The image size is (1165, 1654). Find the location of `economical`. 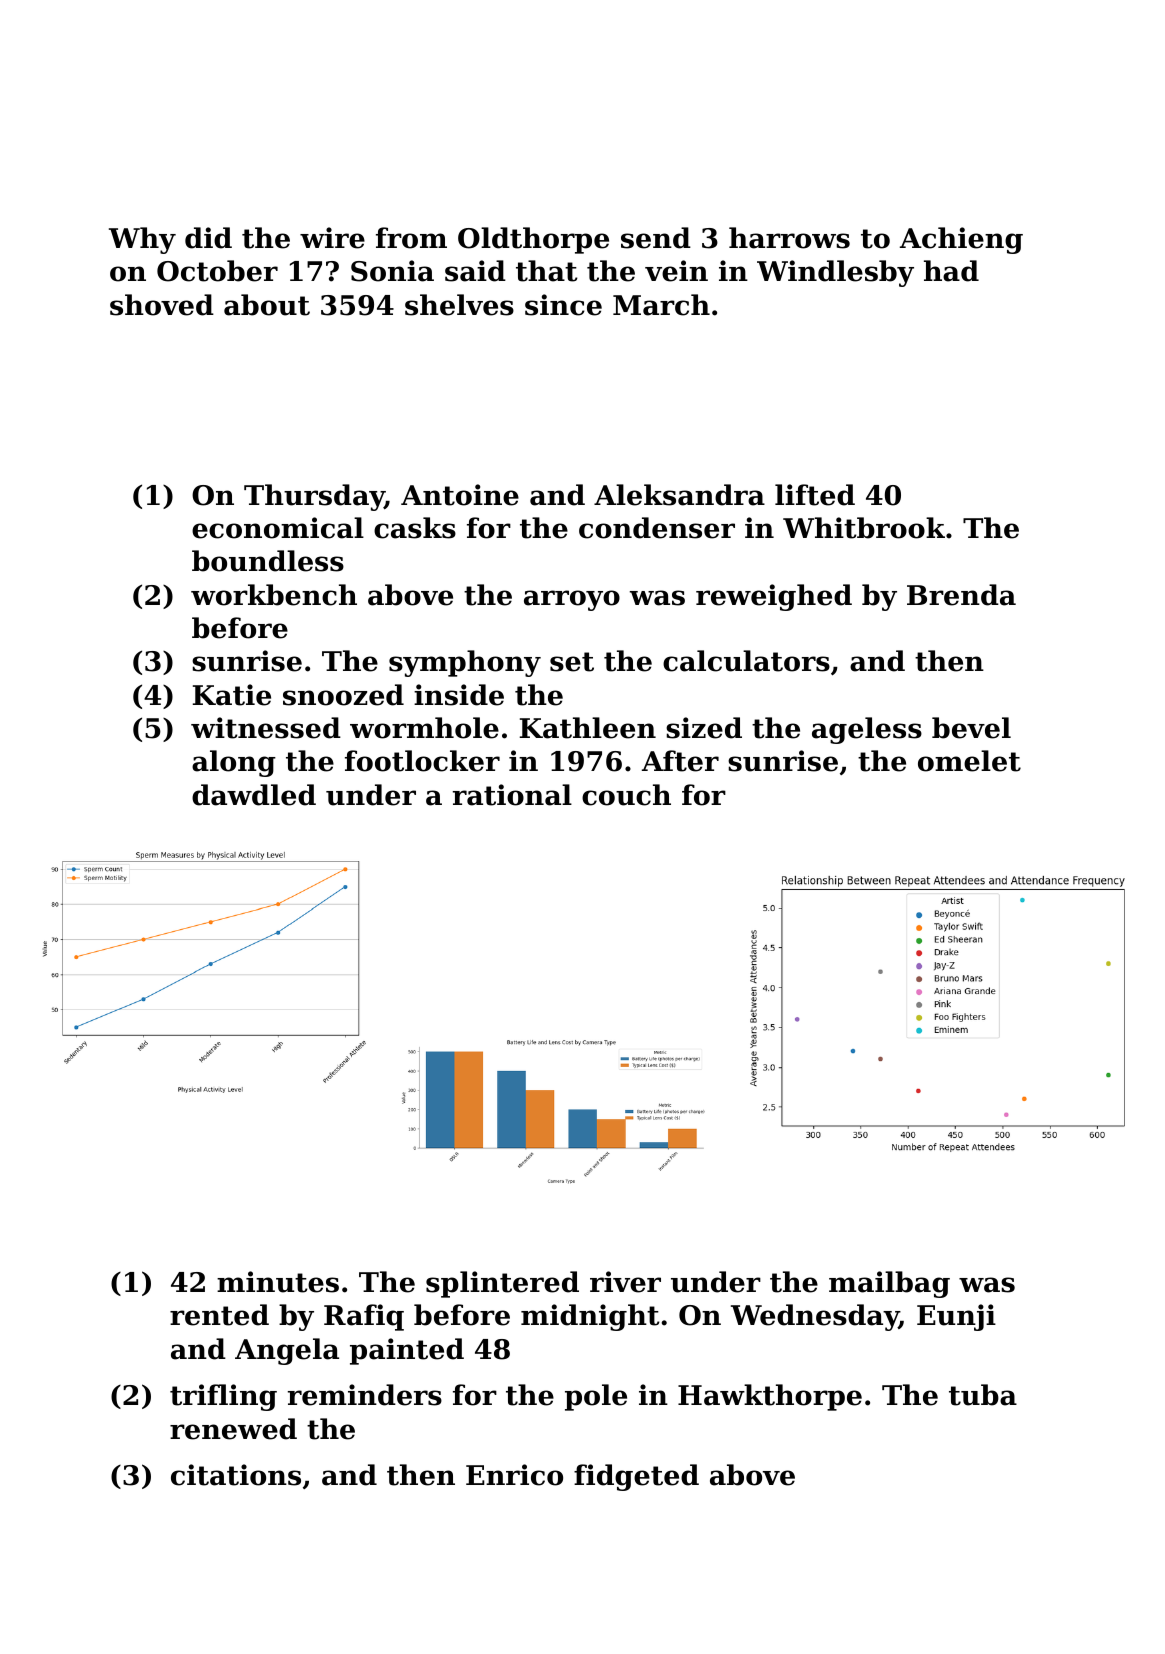

economical is located at coordinates (278, 528).
